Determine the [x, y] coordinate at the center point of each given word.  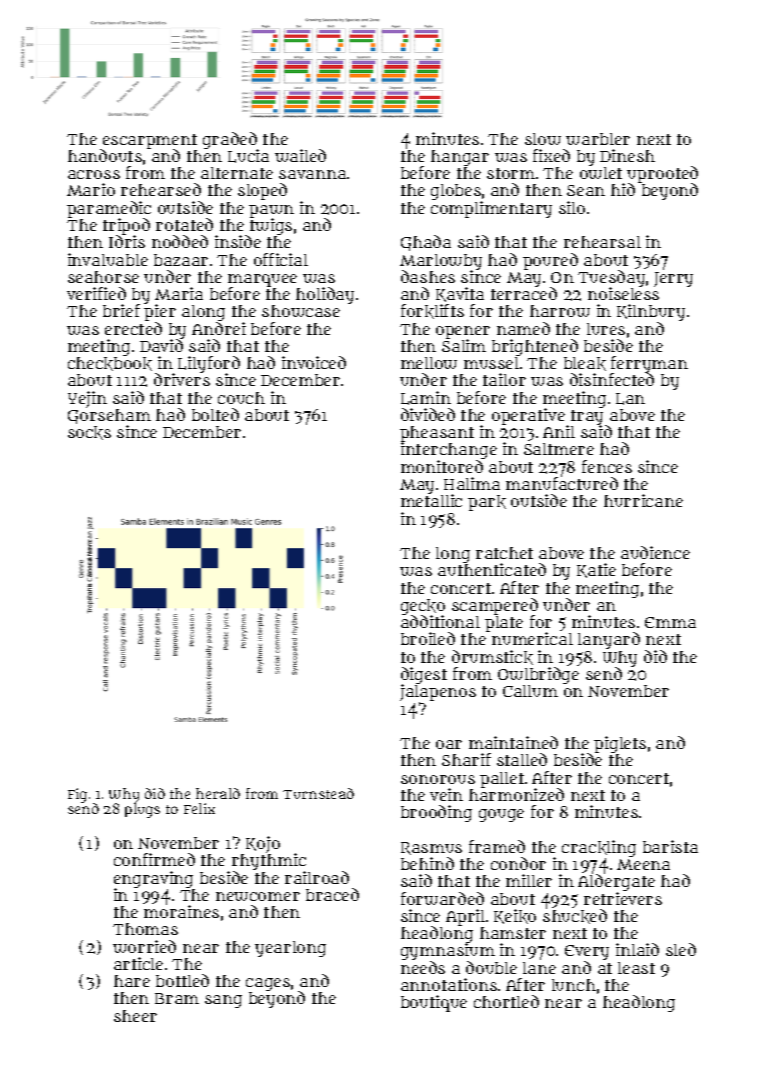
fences [607, 466]
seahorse [103, 277]
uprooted [662, 175]
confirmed [154, 859]
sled [681, 949]
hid [623, 190]
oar [449, 744]
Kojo [263, 844]
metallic [431, 501]
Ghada [426, 243]
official [281, 259]
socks [89, 433]
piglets [620, 744]
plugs [142, 811]
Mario [91, 189]
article [138, 963]
